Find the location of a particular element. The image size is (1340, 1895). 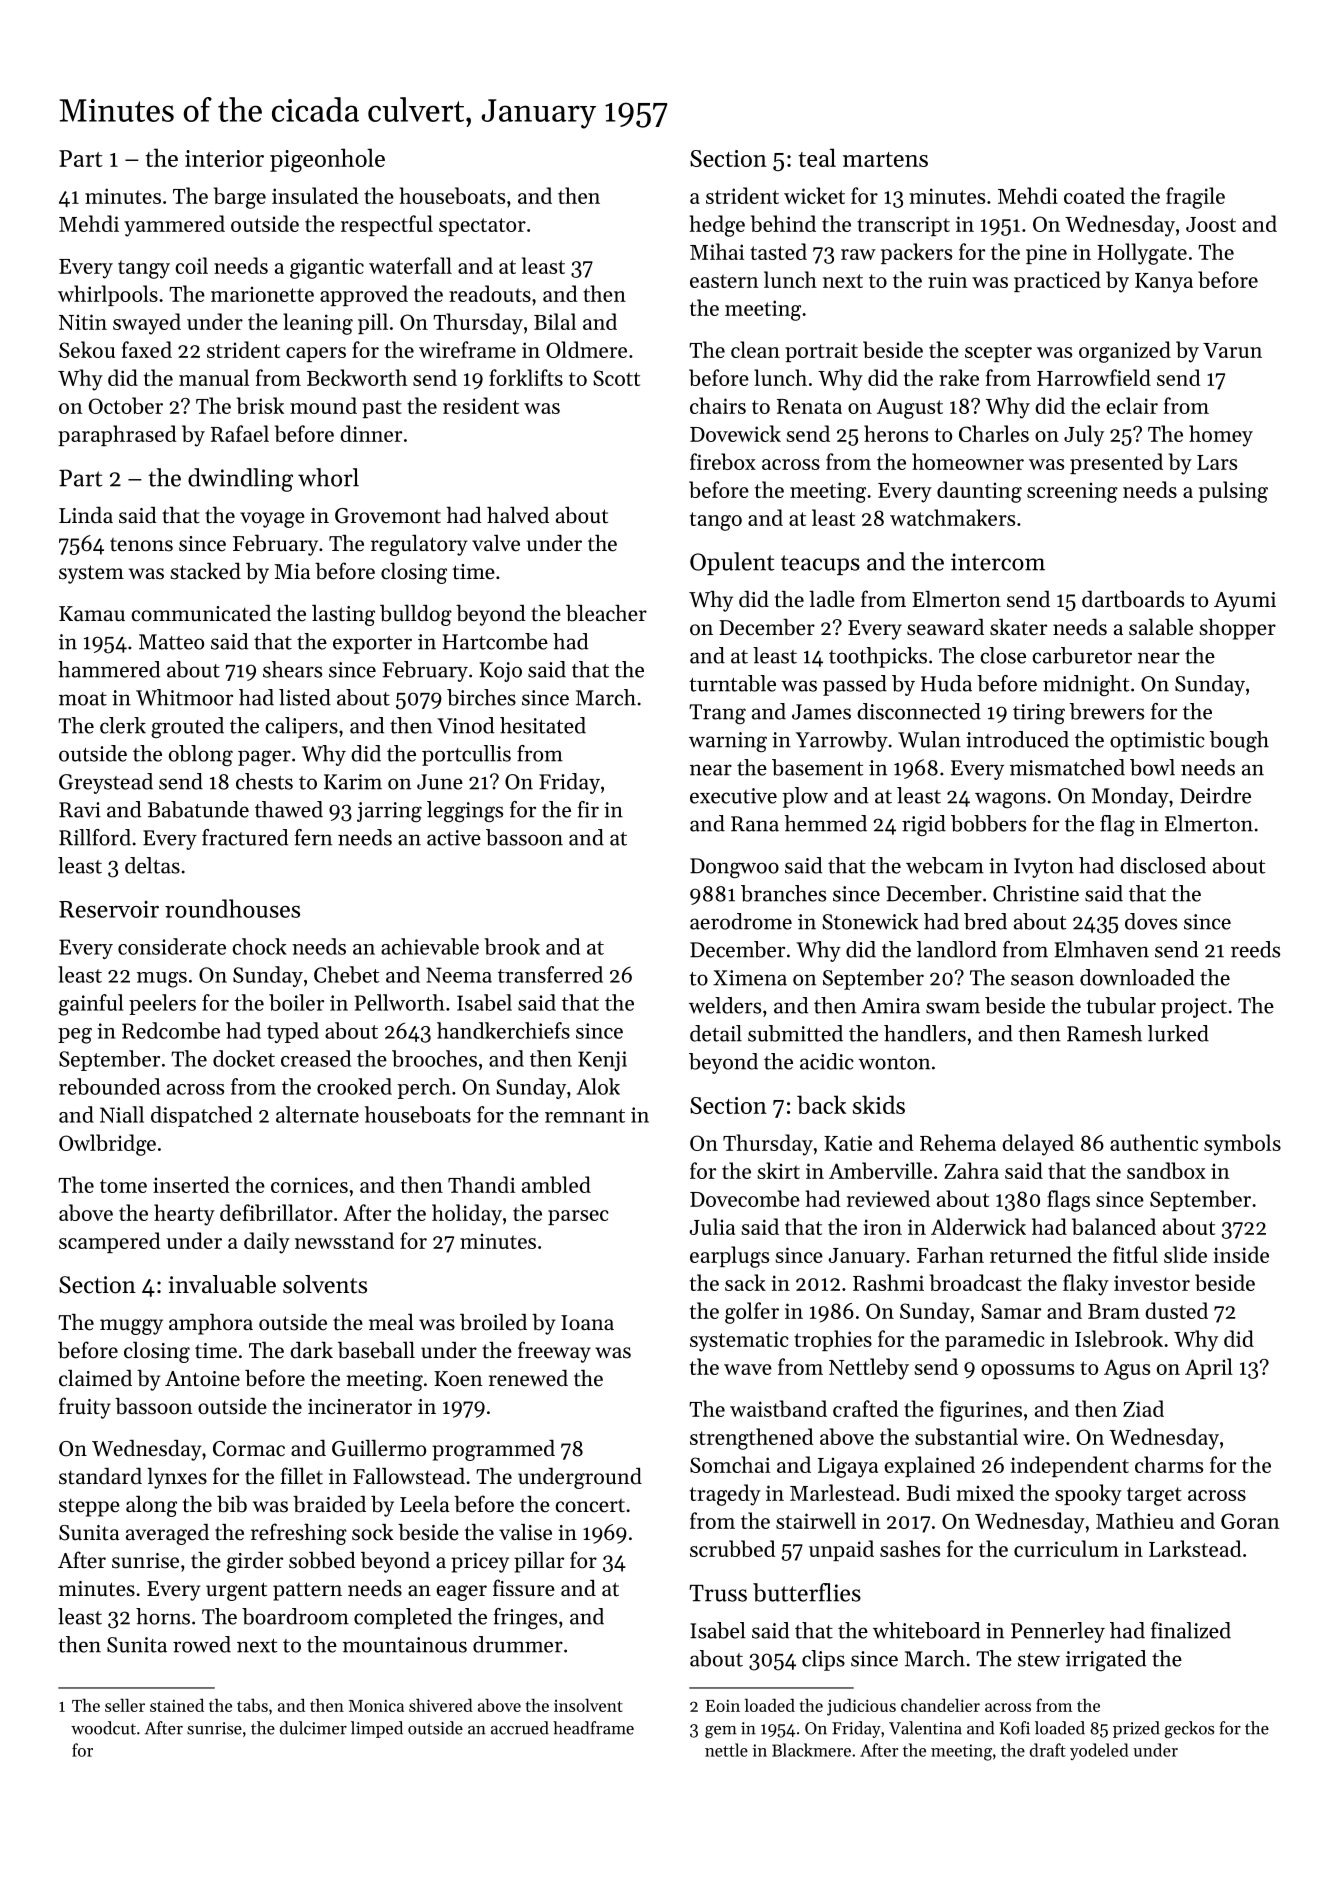

gainful is located at coordinates (91, 1005).
